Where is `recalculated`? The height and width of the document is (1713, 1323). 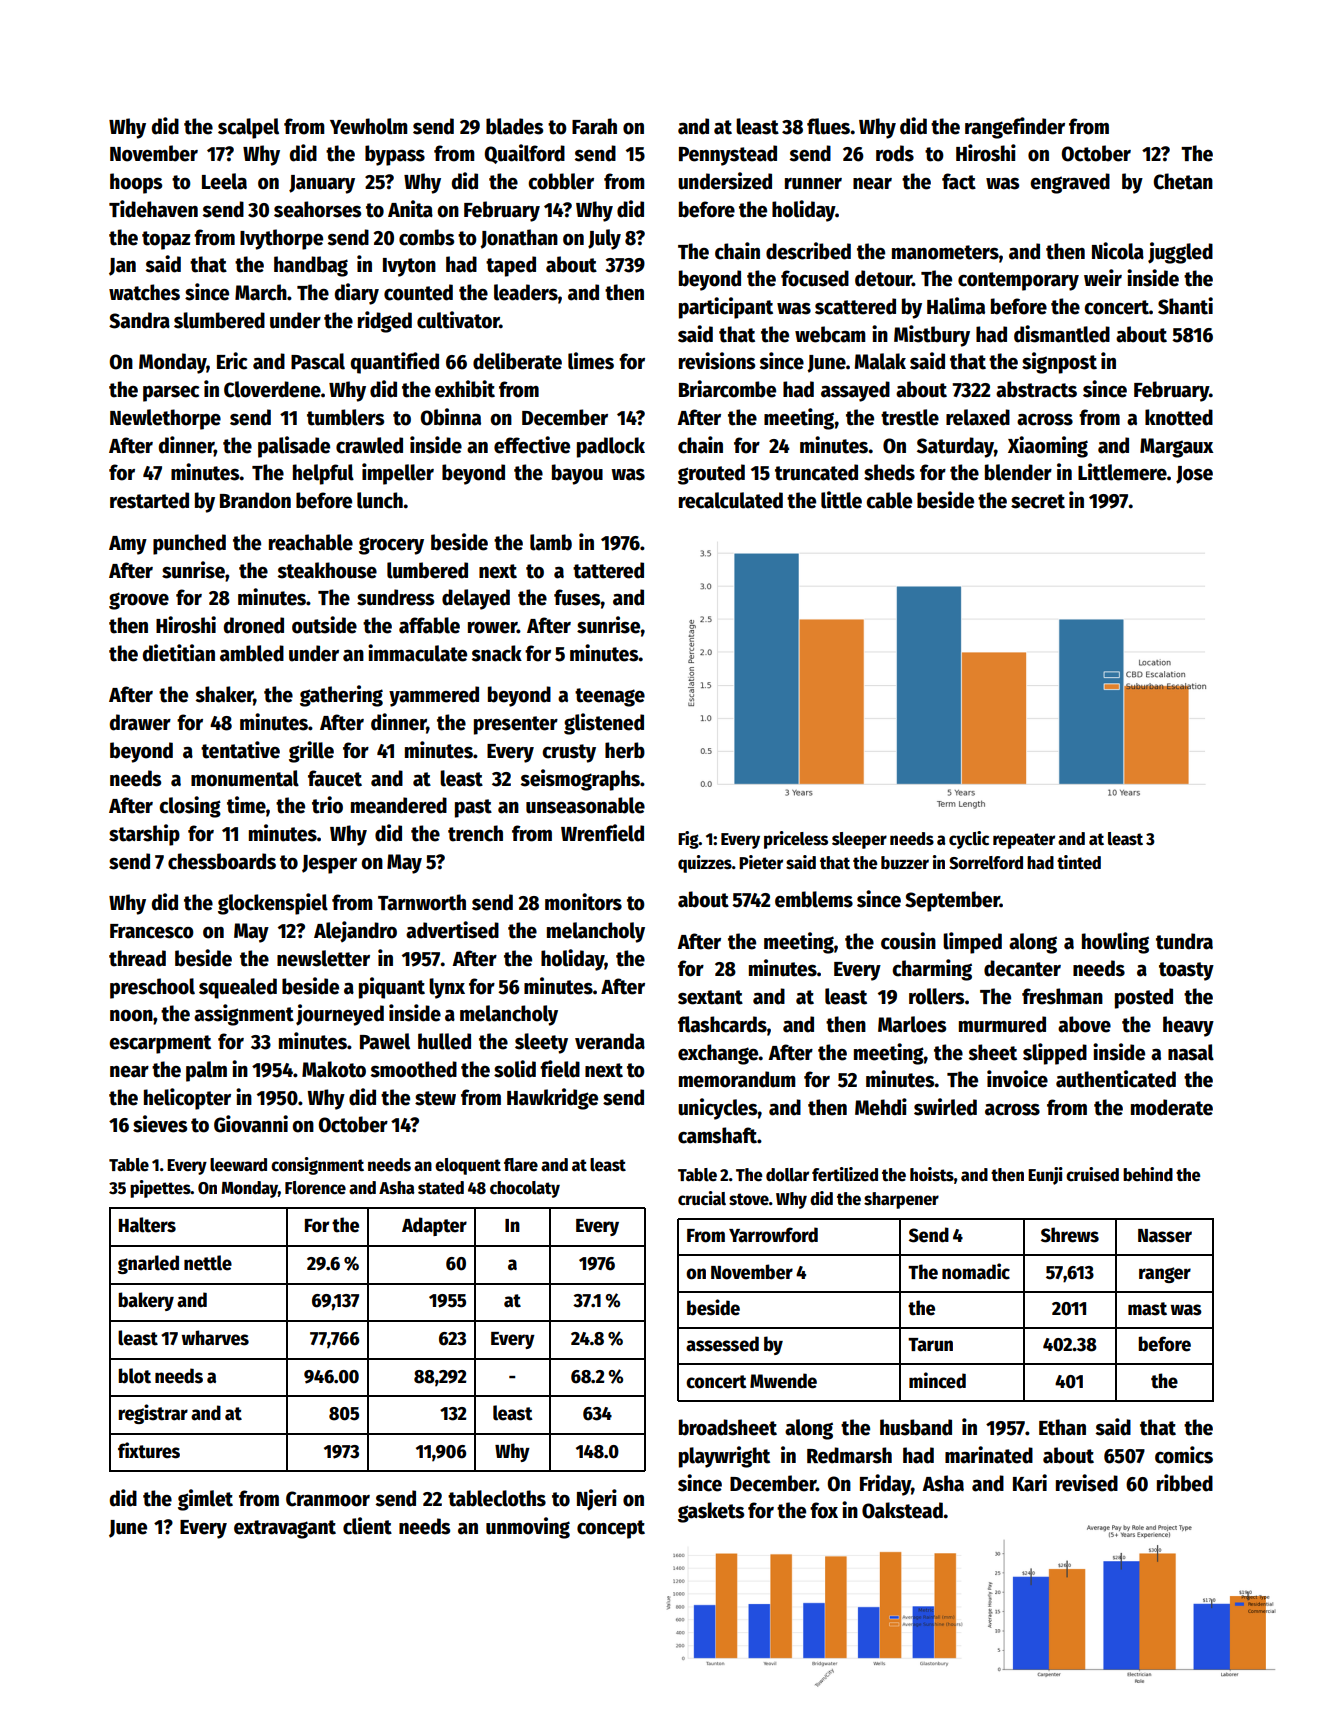 recalculated is located at coordinates (731, 500).
